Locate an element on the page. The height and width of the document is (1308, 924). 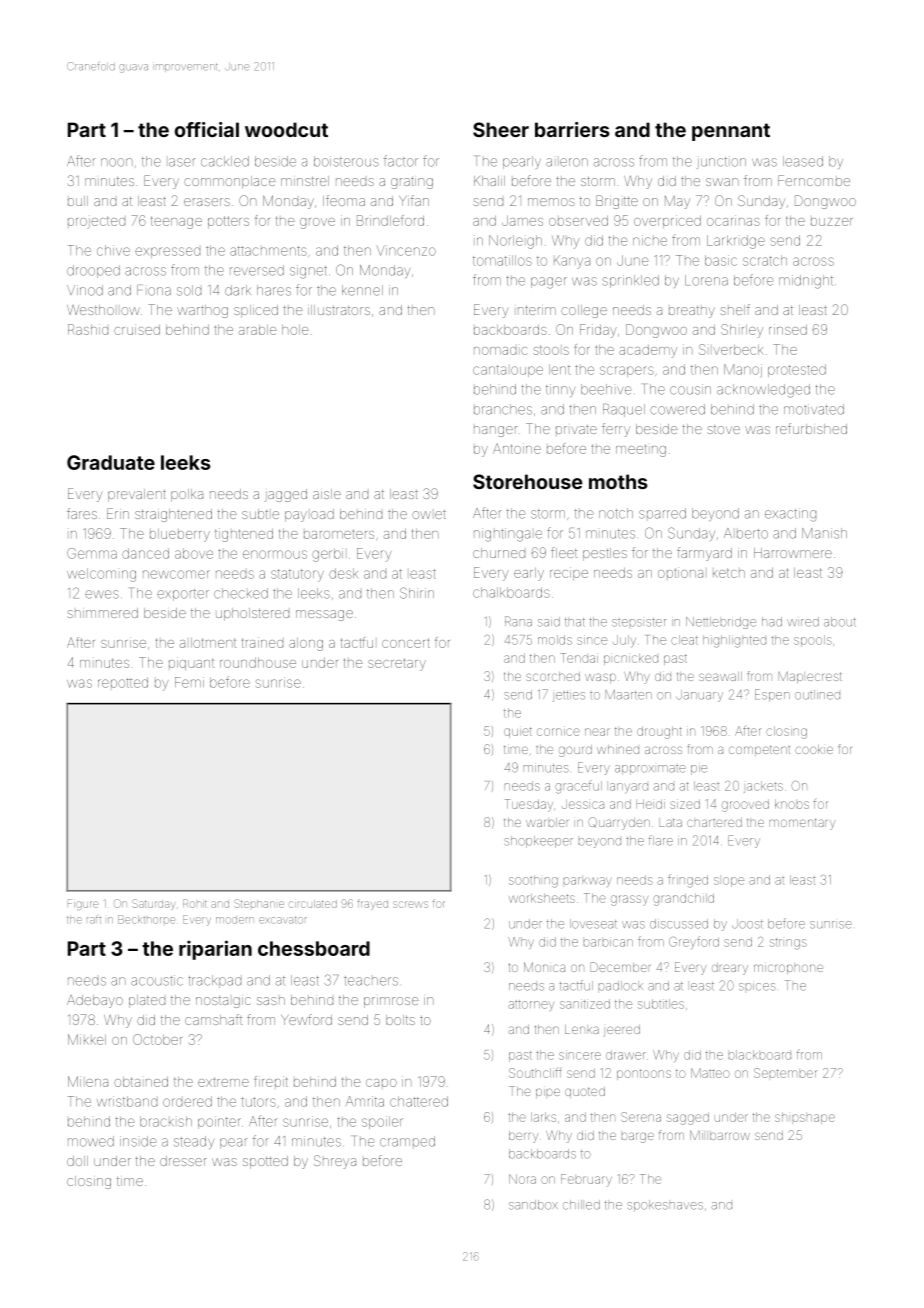
frayed is located at coordinates (372, 904).
